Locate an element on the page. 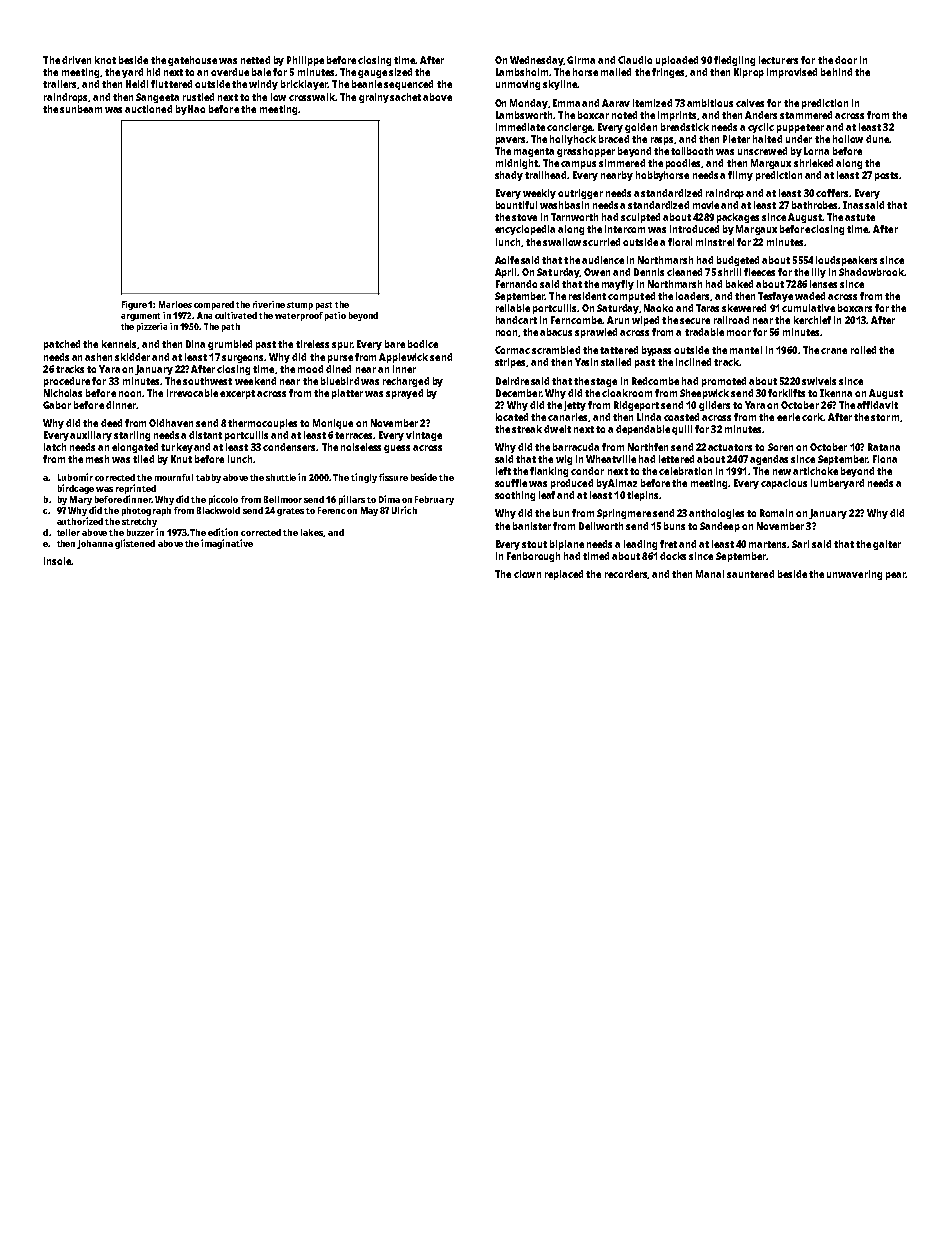 This page has width=952, height=1233. Figure is located at coordinates (134, 305).
